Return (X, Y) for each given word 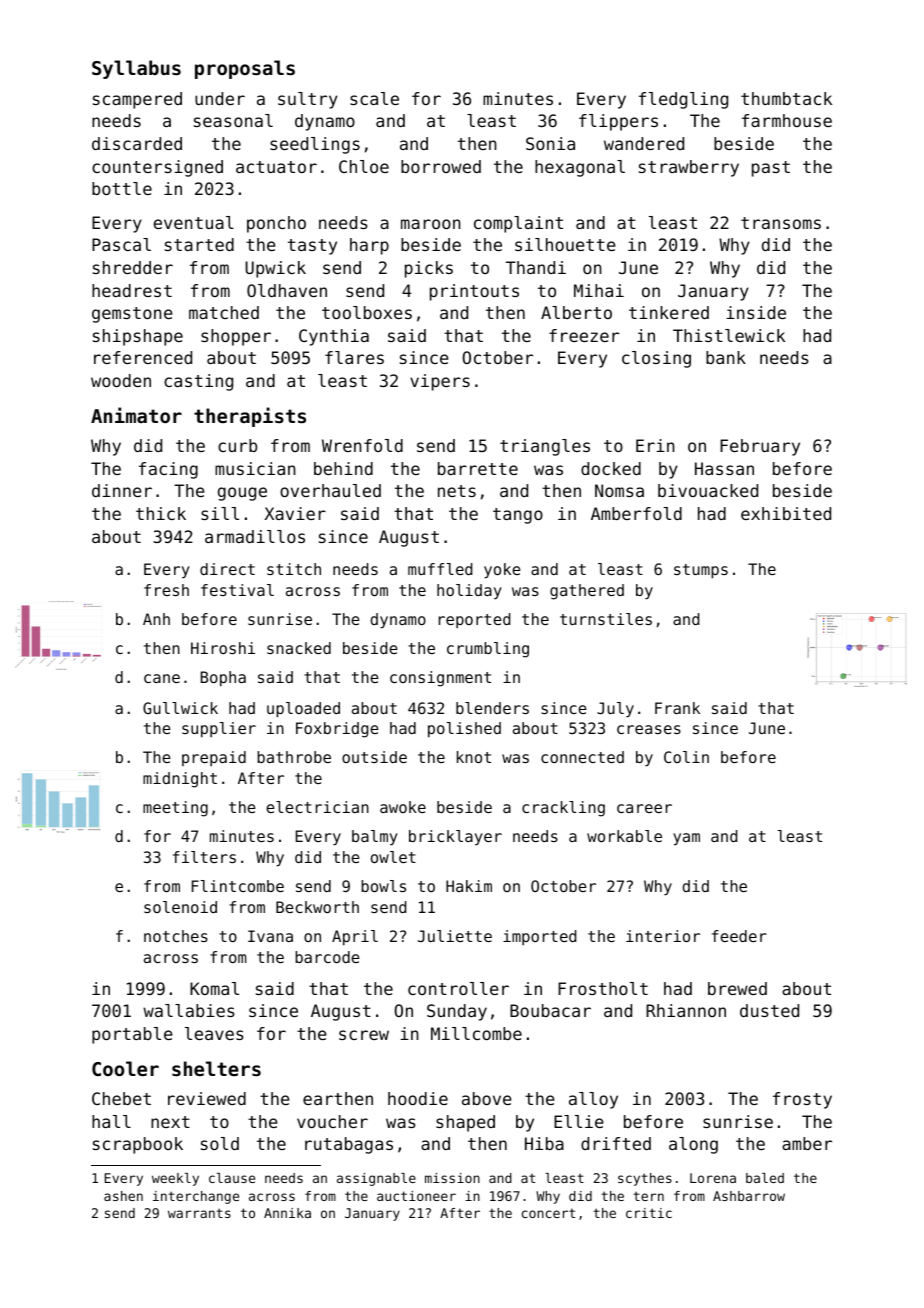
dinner (122, 490)
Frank (677, 708)
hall (111, 1121)
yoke (502, 571)
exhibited (786, 513)
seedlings (315, 145)
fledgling (683, 100)
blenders (492, 708)
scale (374, 98)
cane (162, 678)
